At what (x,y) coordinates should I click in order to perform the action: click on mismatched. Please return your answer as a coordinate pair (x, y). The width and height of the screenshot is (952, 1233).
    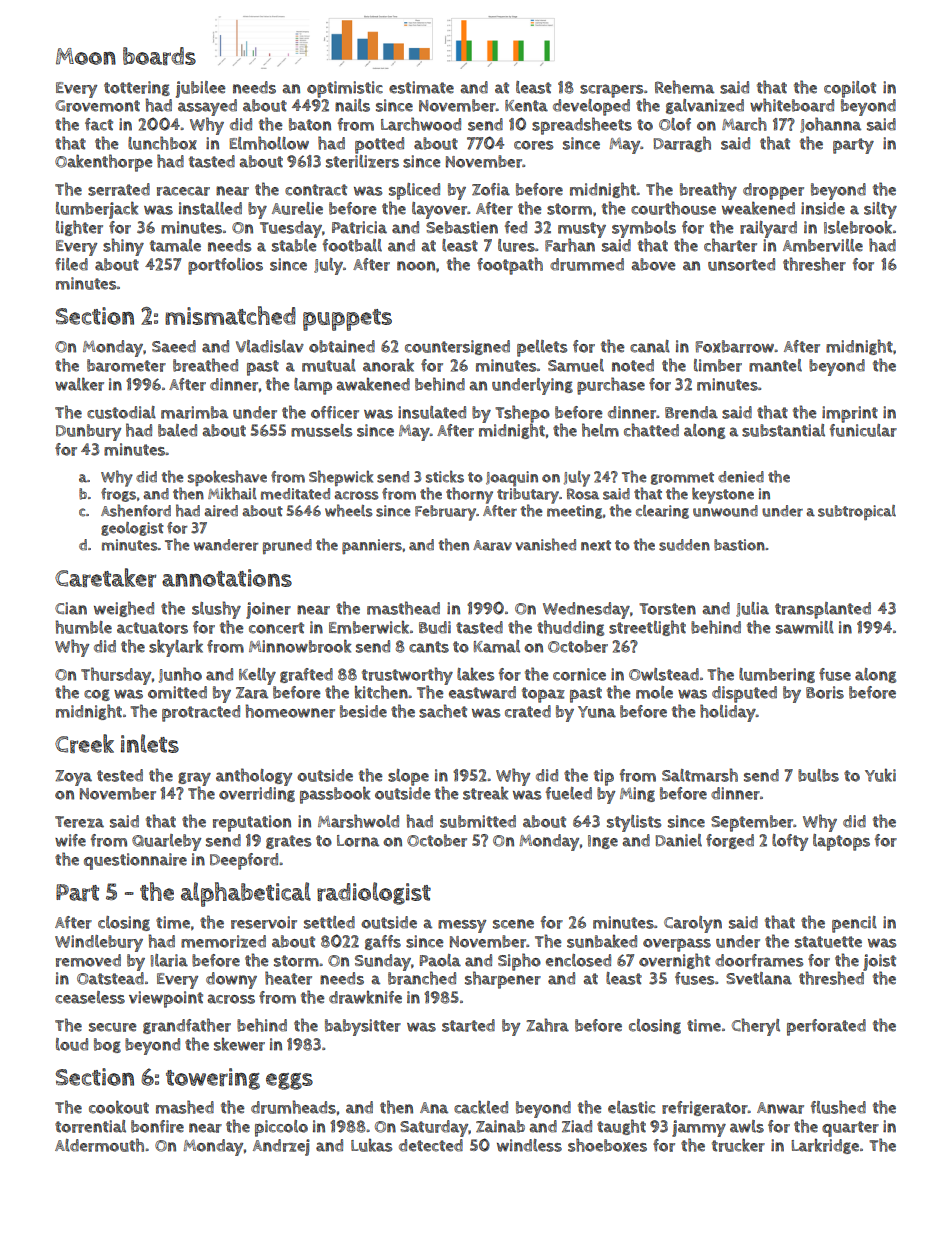
    Looking at the image, I should click on (230, 315).
